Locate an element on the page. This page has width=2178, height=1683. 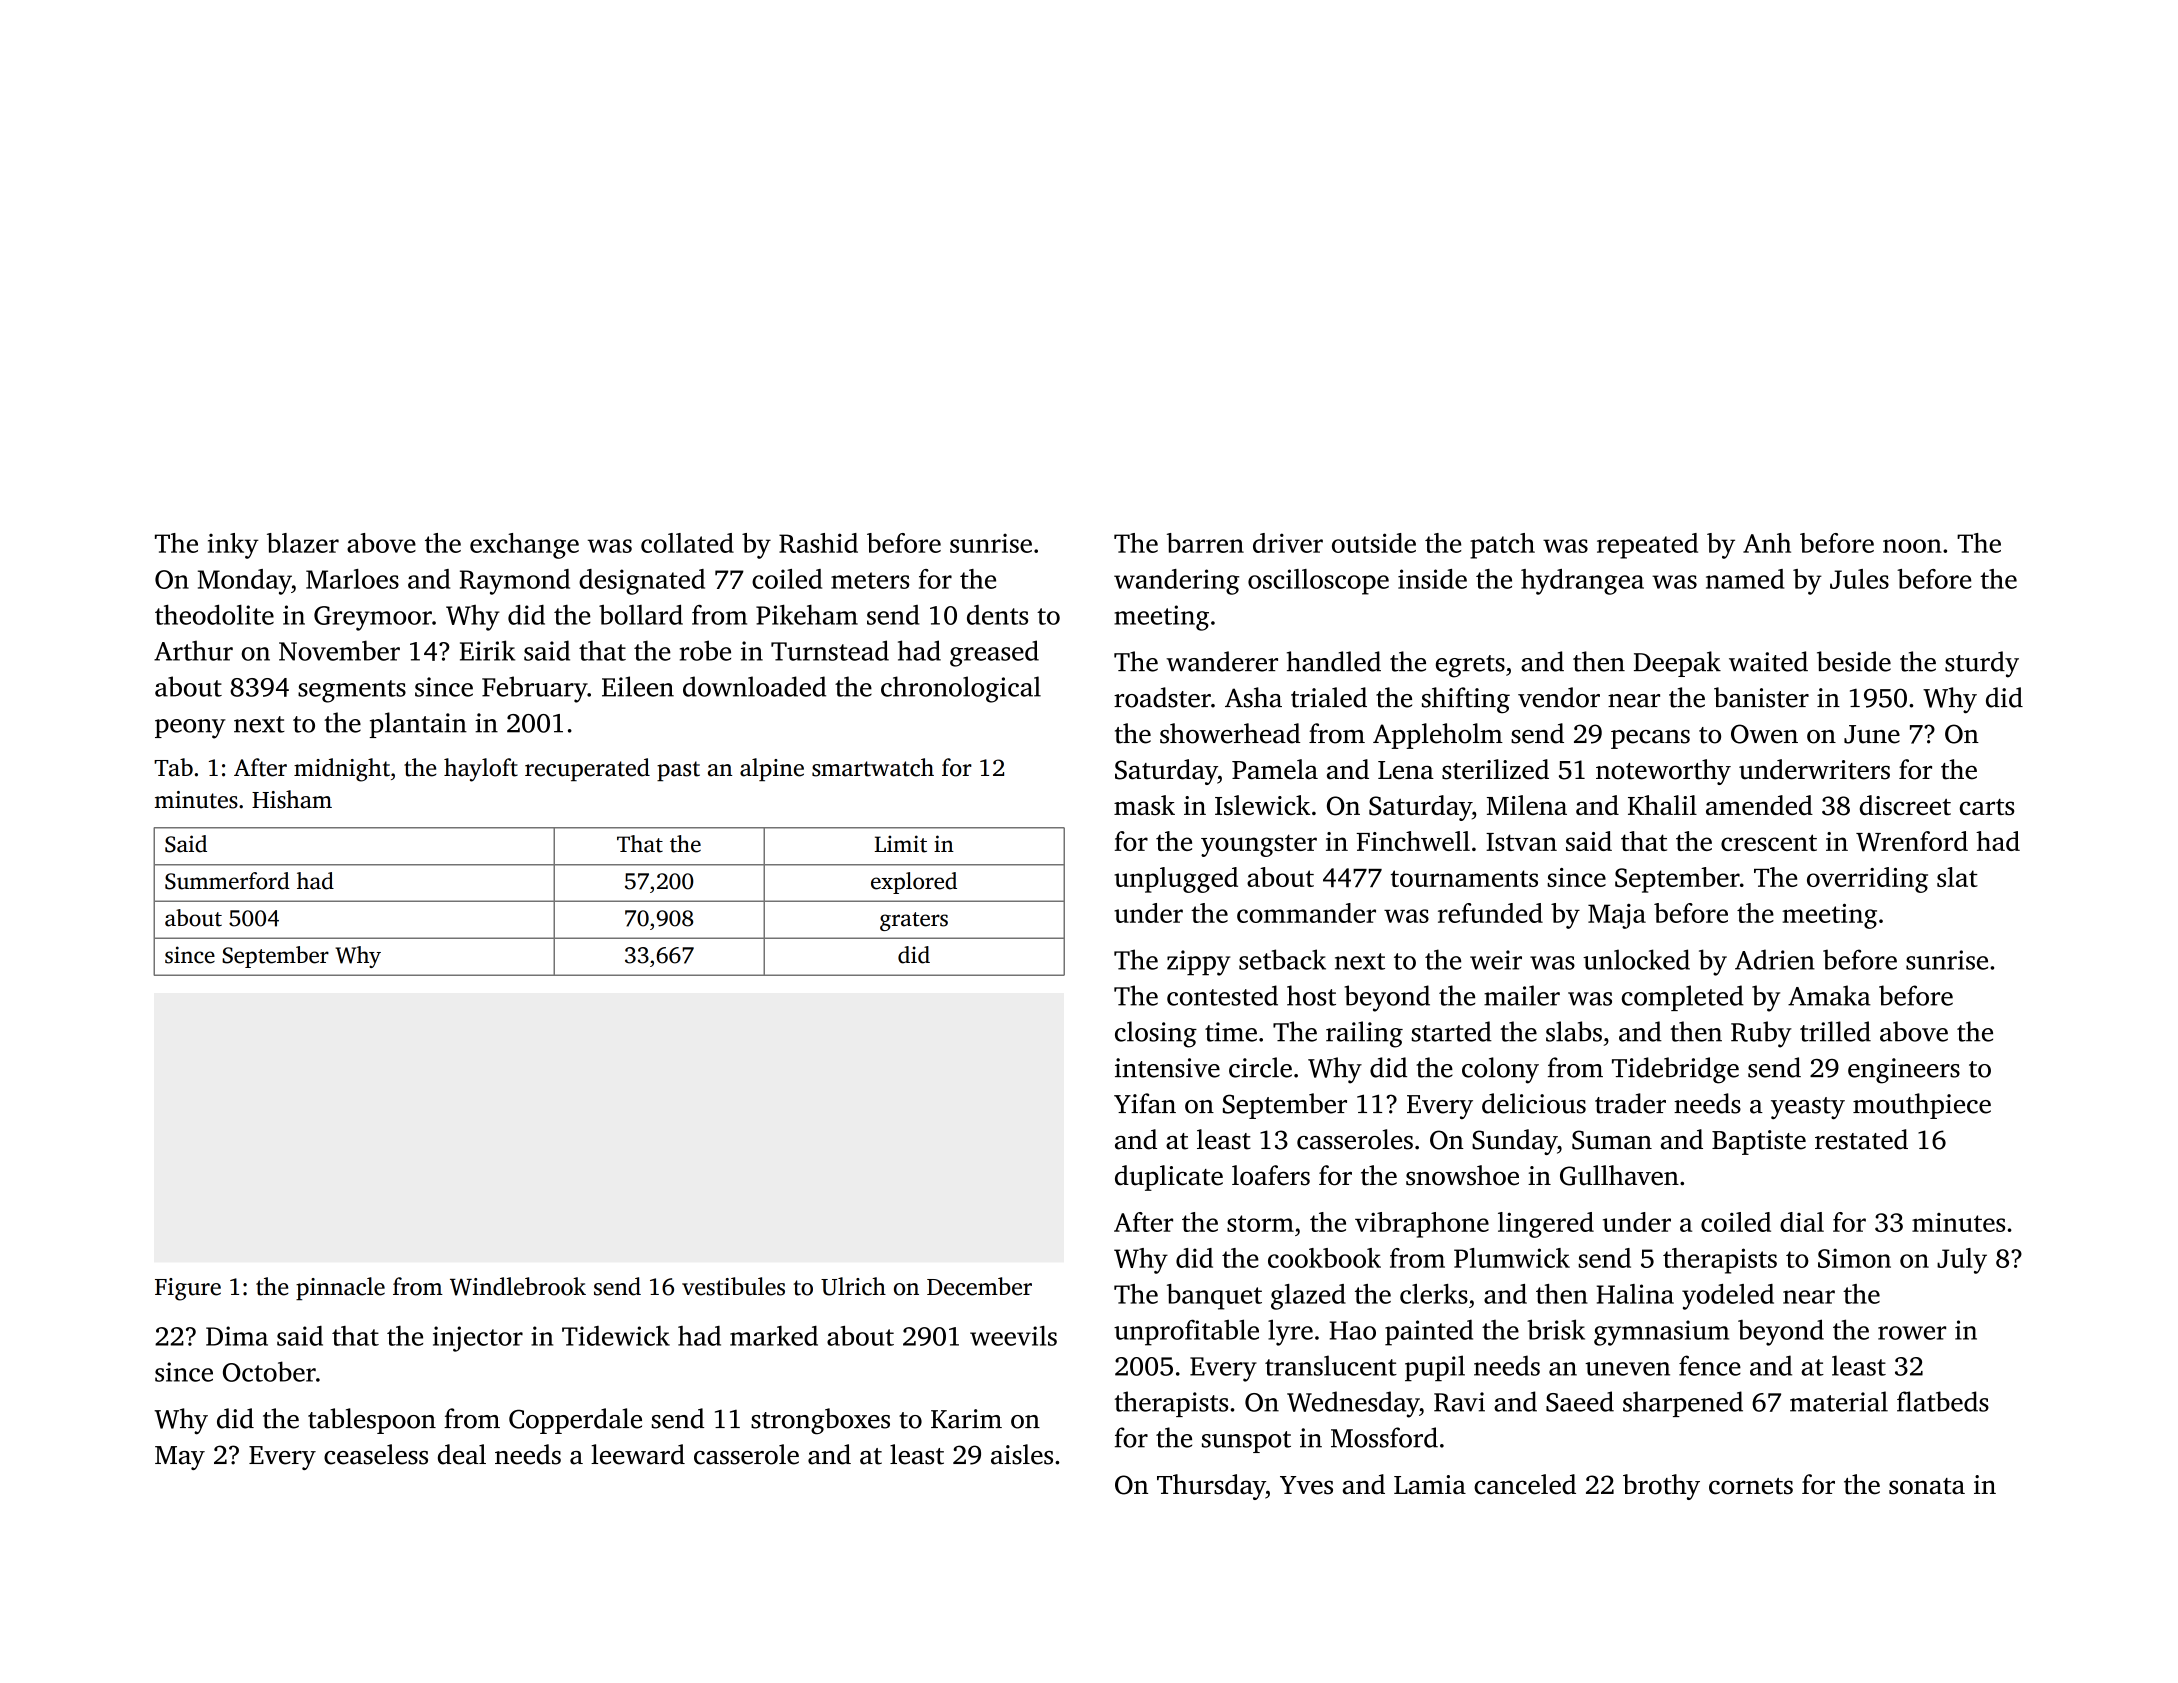
peony is located at coordinates (190, 729).
